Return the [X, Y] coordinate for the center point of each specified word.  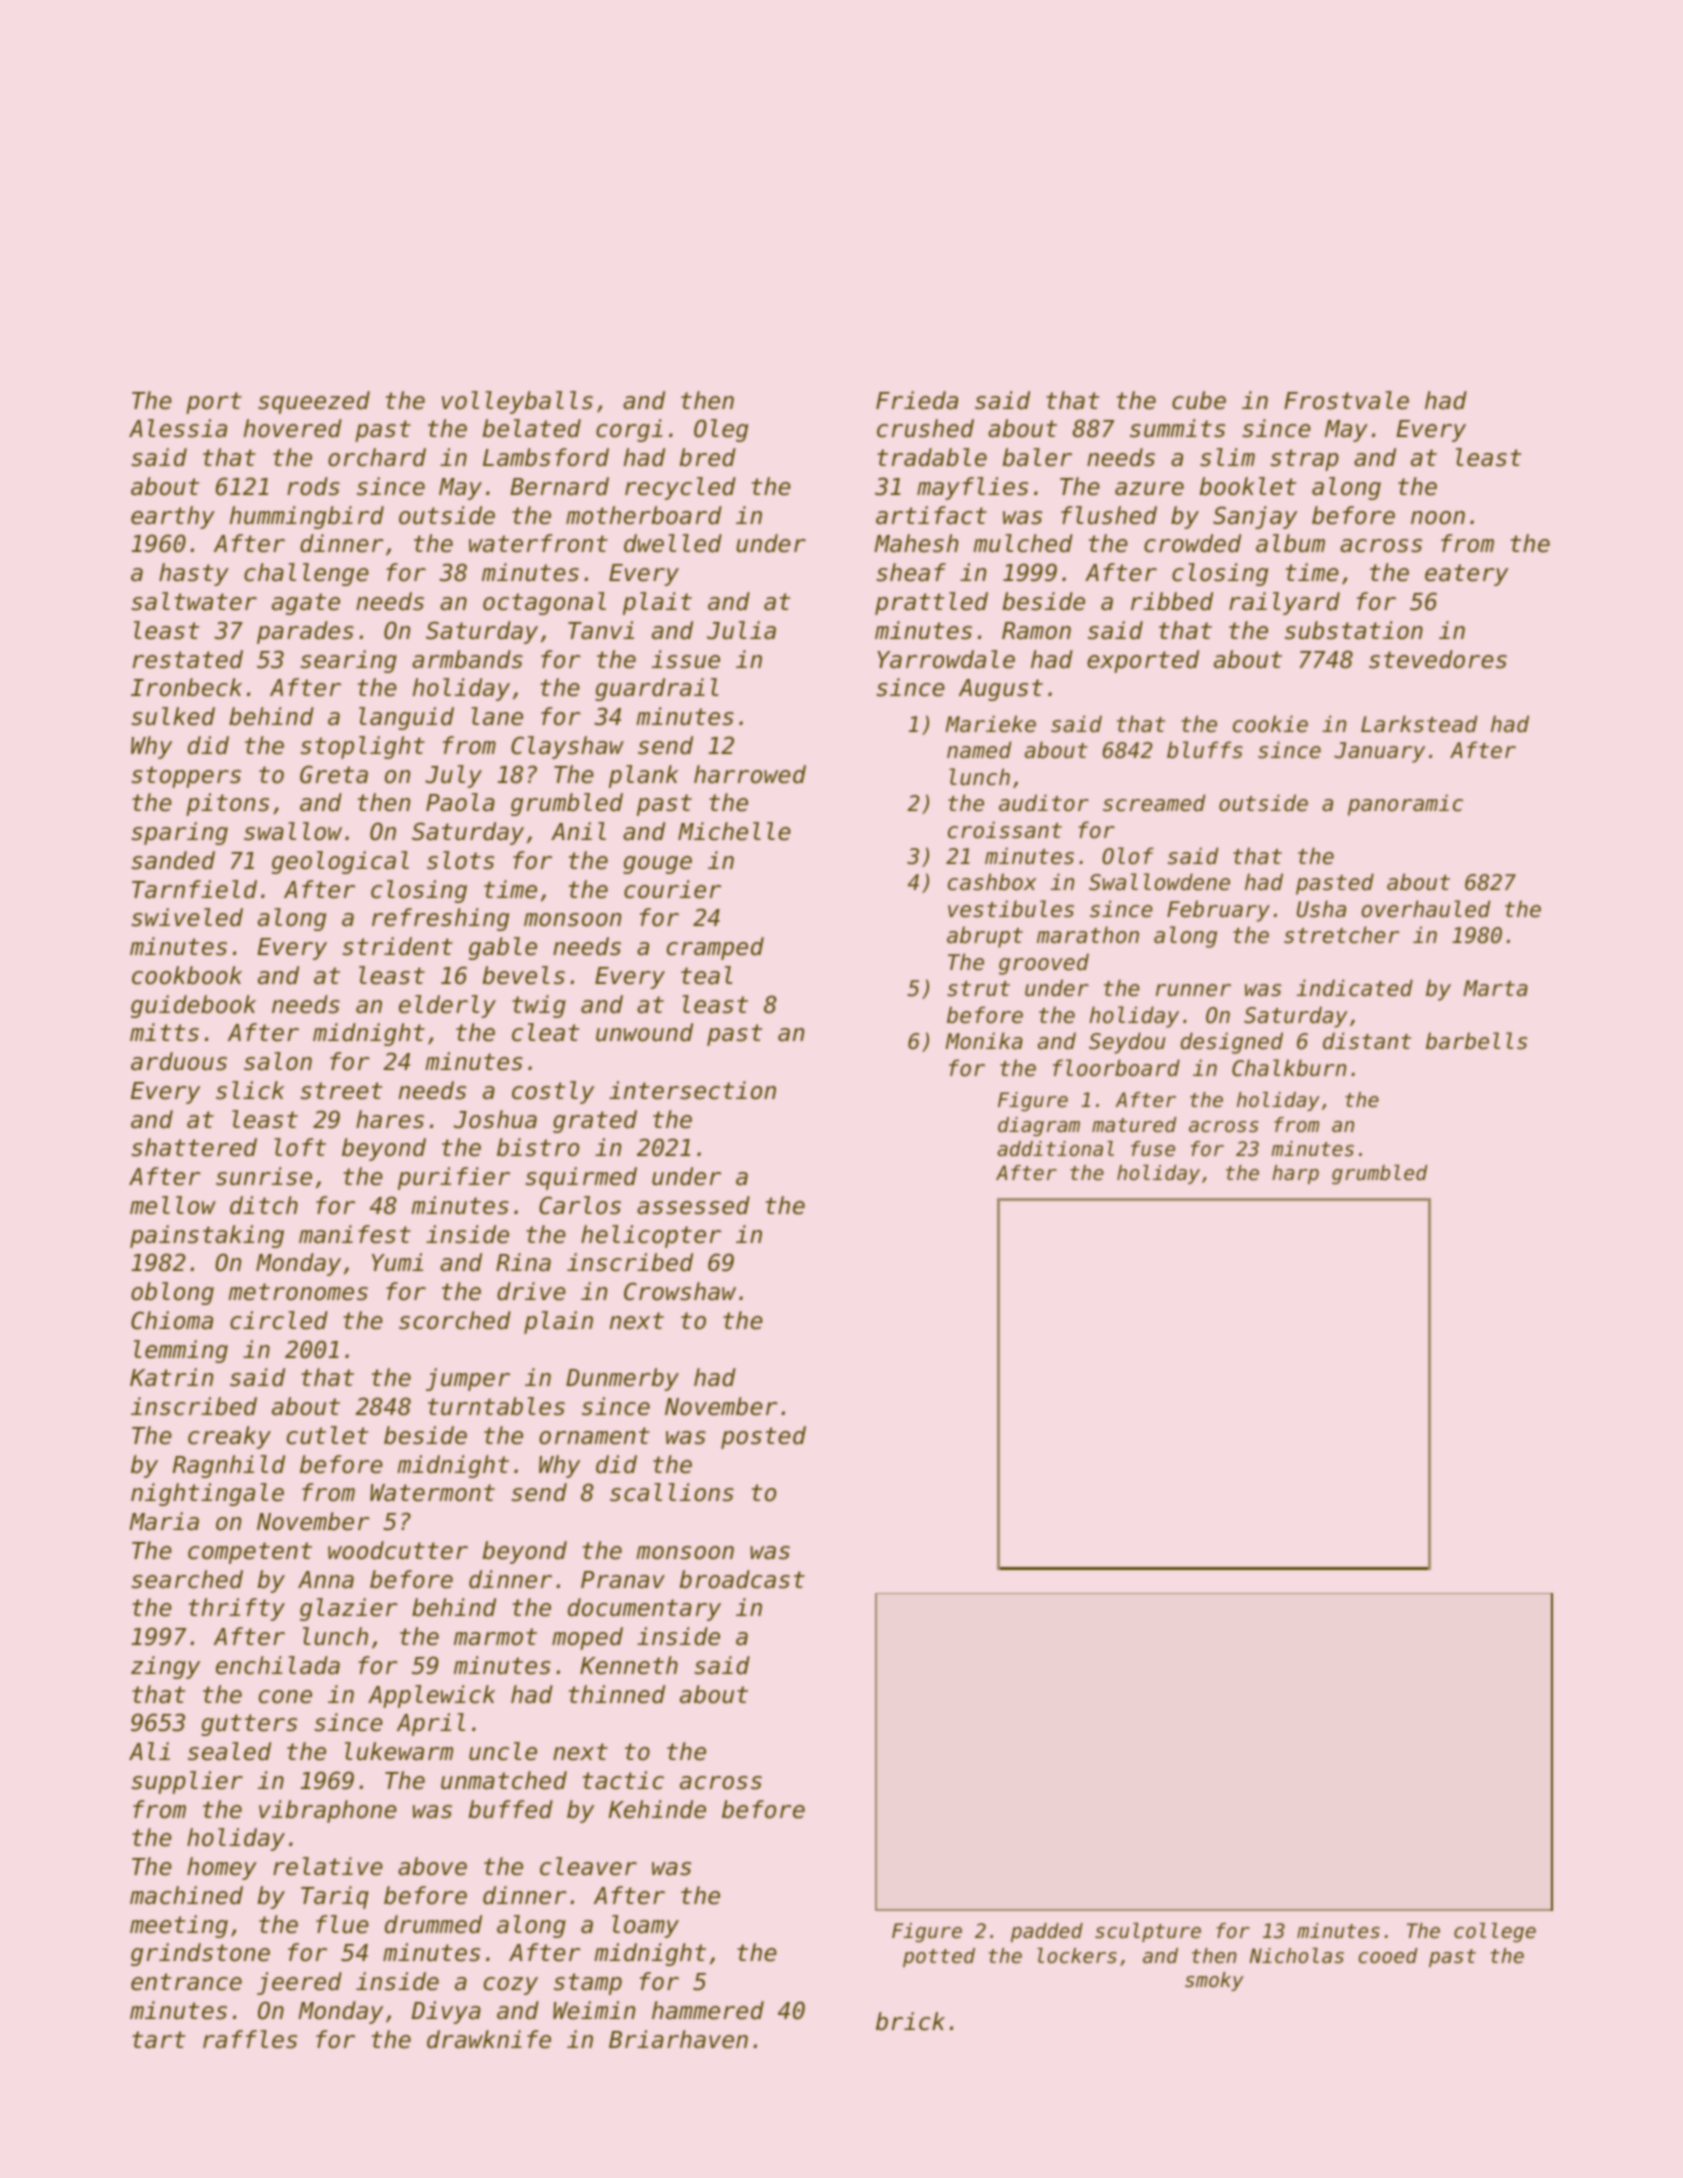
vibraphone [328, 1811]
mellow [173, 1205]
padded [1047, 1932]
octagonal [544, 603]
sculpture [1148, 1932]
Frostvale [1346, 400]
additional [1055, 1149]
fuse [1153, 1149]
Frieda [917, 400]
